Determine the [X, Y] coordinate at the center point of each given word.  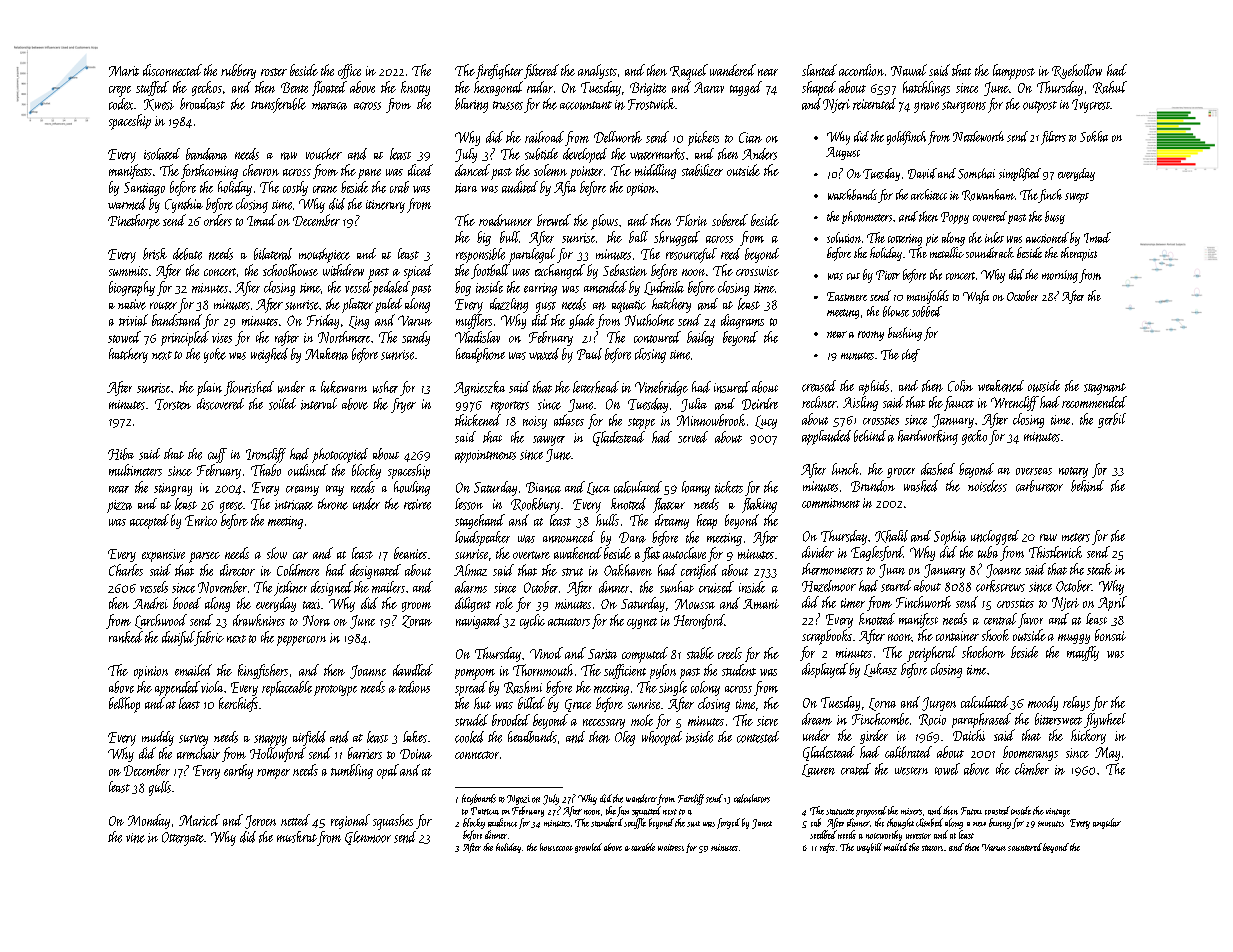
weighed [269, 355]
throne [333, 504]
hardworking [928, 437]
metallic [947, 252]
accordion [861, 70]
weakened [1001, 386]
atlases [569, 420]
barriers [365, 753]
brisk [155, 254]
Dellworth [618, 137]
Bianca [543, 487]
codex [121, 104]
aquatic [629, 306]
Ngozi [518, 800]
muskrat [297, 837]
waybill [869, 848]
